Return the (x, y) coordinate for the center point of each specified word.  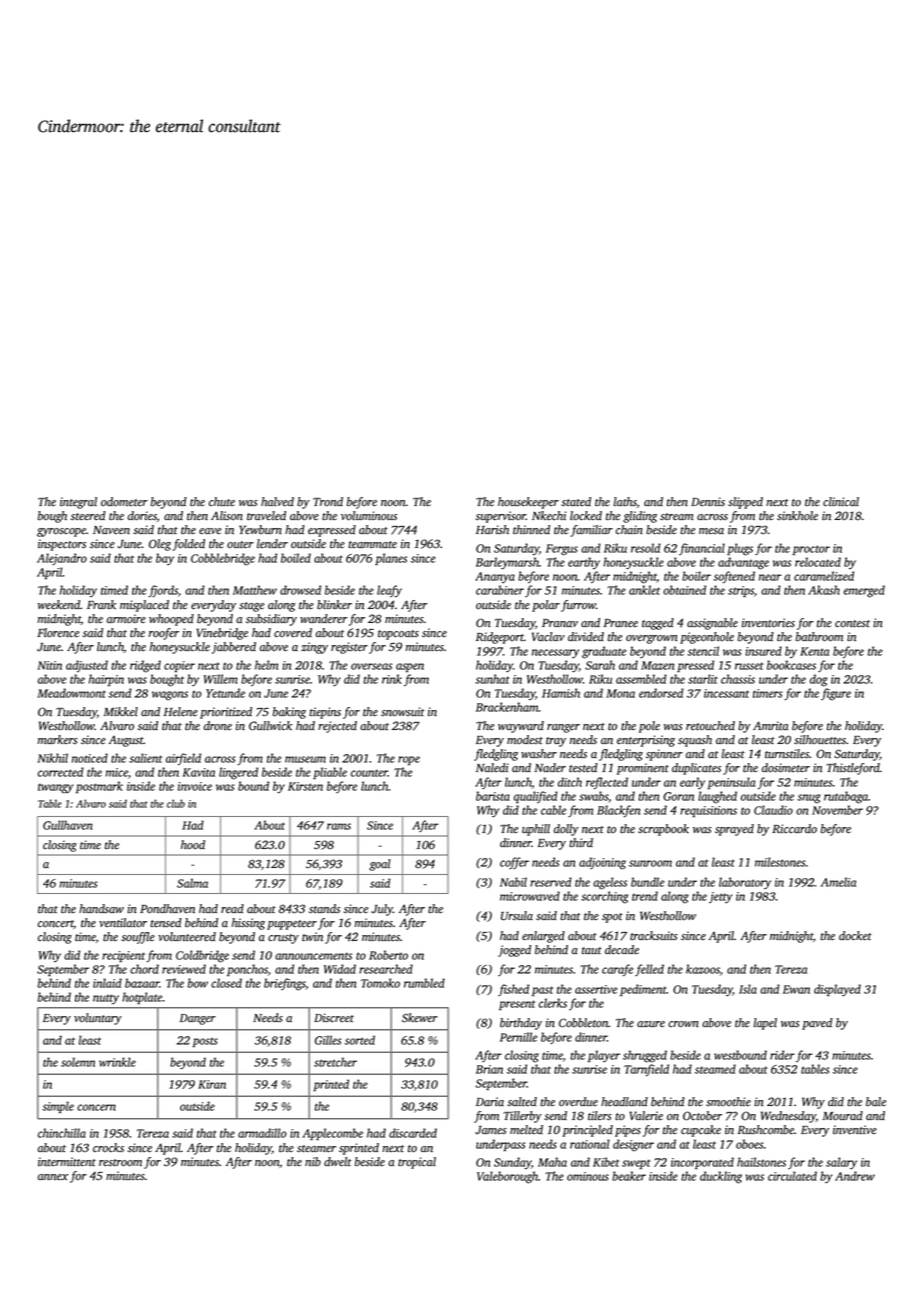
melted (526, 1129)
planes (391, 559)
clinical (841, 502)
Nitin (49, 665)
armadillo (262, 1133)
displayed (837, 990)
